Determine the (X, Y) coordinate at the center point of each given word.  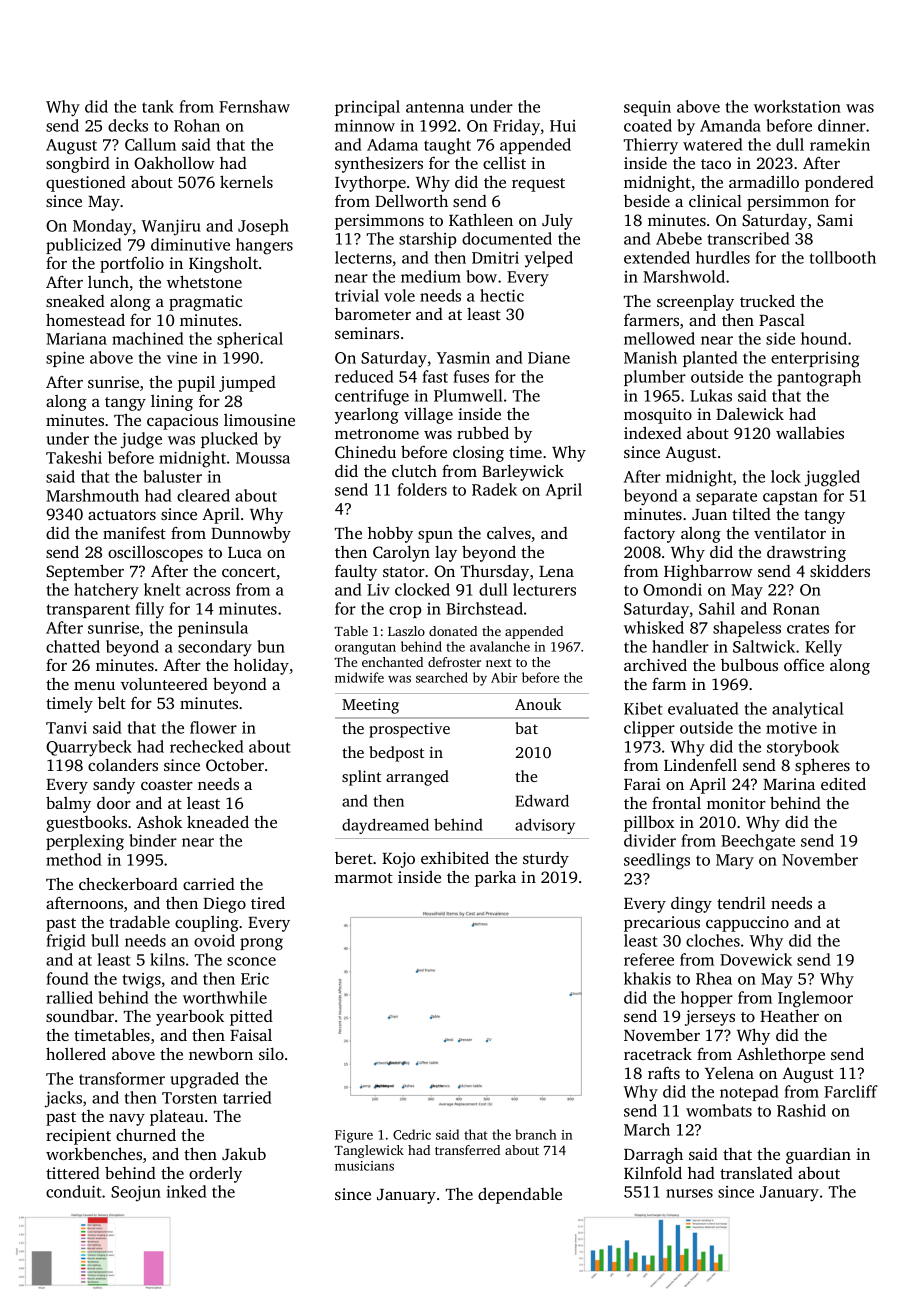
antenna (435, 107)
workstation (797, 106)
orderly (215, 1175)
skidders (840, 570)
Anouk (538, 704)
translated (756, 1173)
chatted (73, 646)
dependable (520, 1195)
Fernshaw (254, 106)
